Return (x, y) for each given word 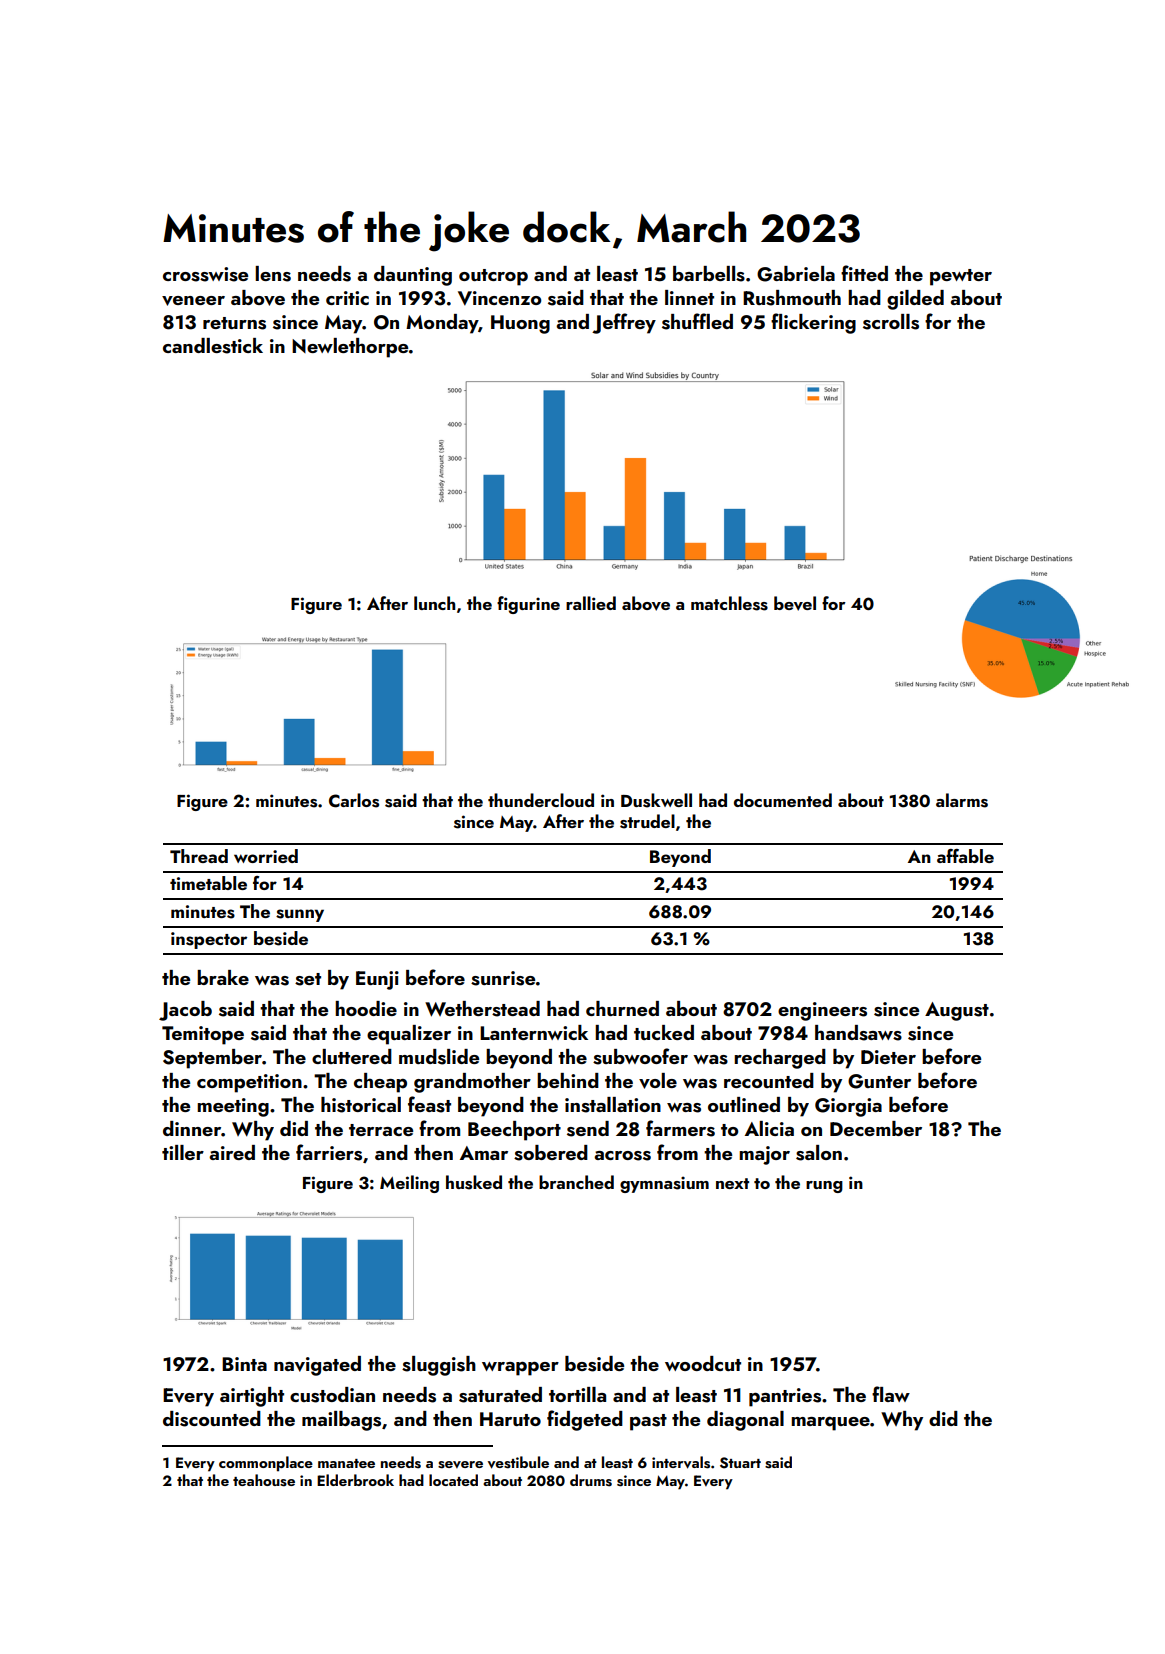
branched (576, 1182)
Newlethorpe (350, 348)
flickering (813, 323)
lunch (434, 603)
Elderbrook (355, 1480)
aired (232, 1152)
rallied (591, 603)
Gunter (879, 1081)
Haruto (510, 1419)
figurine (528, 605)
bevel (795, 603)
